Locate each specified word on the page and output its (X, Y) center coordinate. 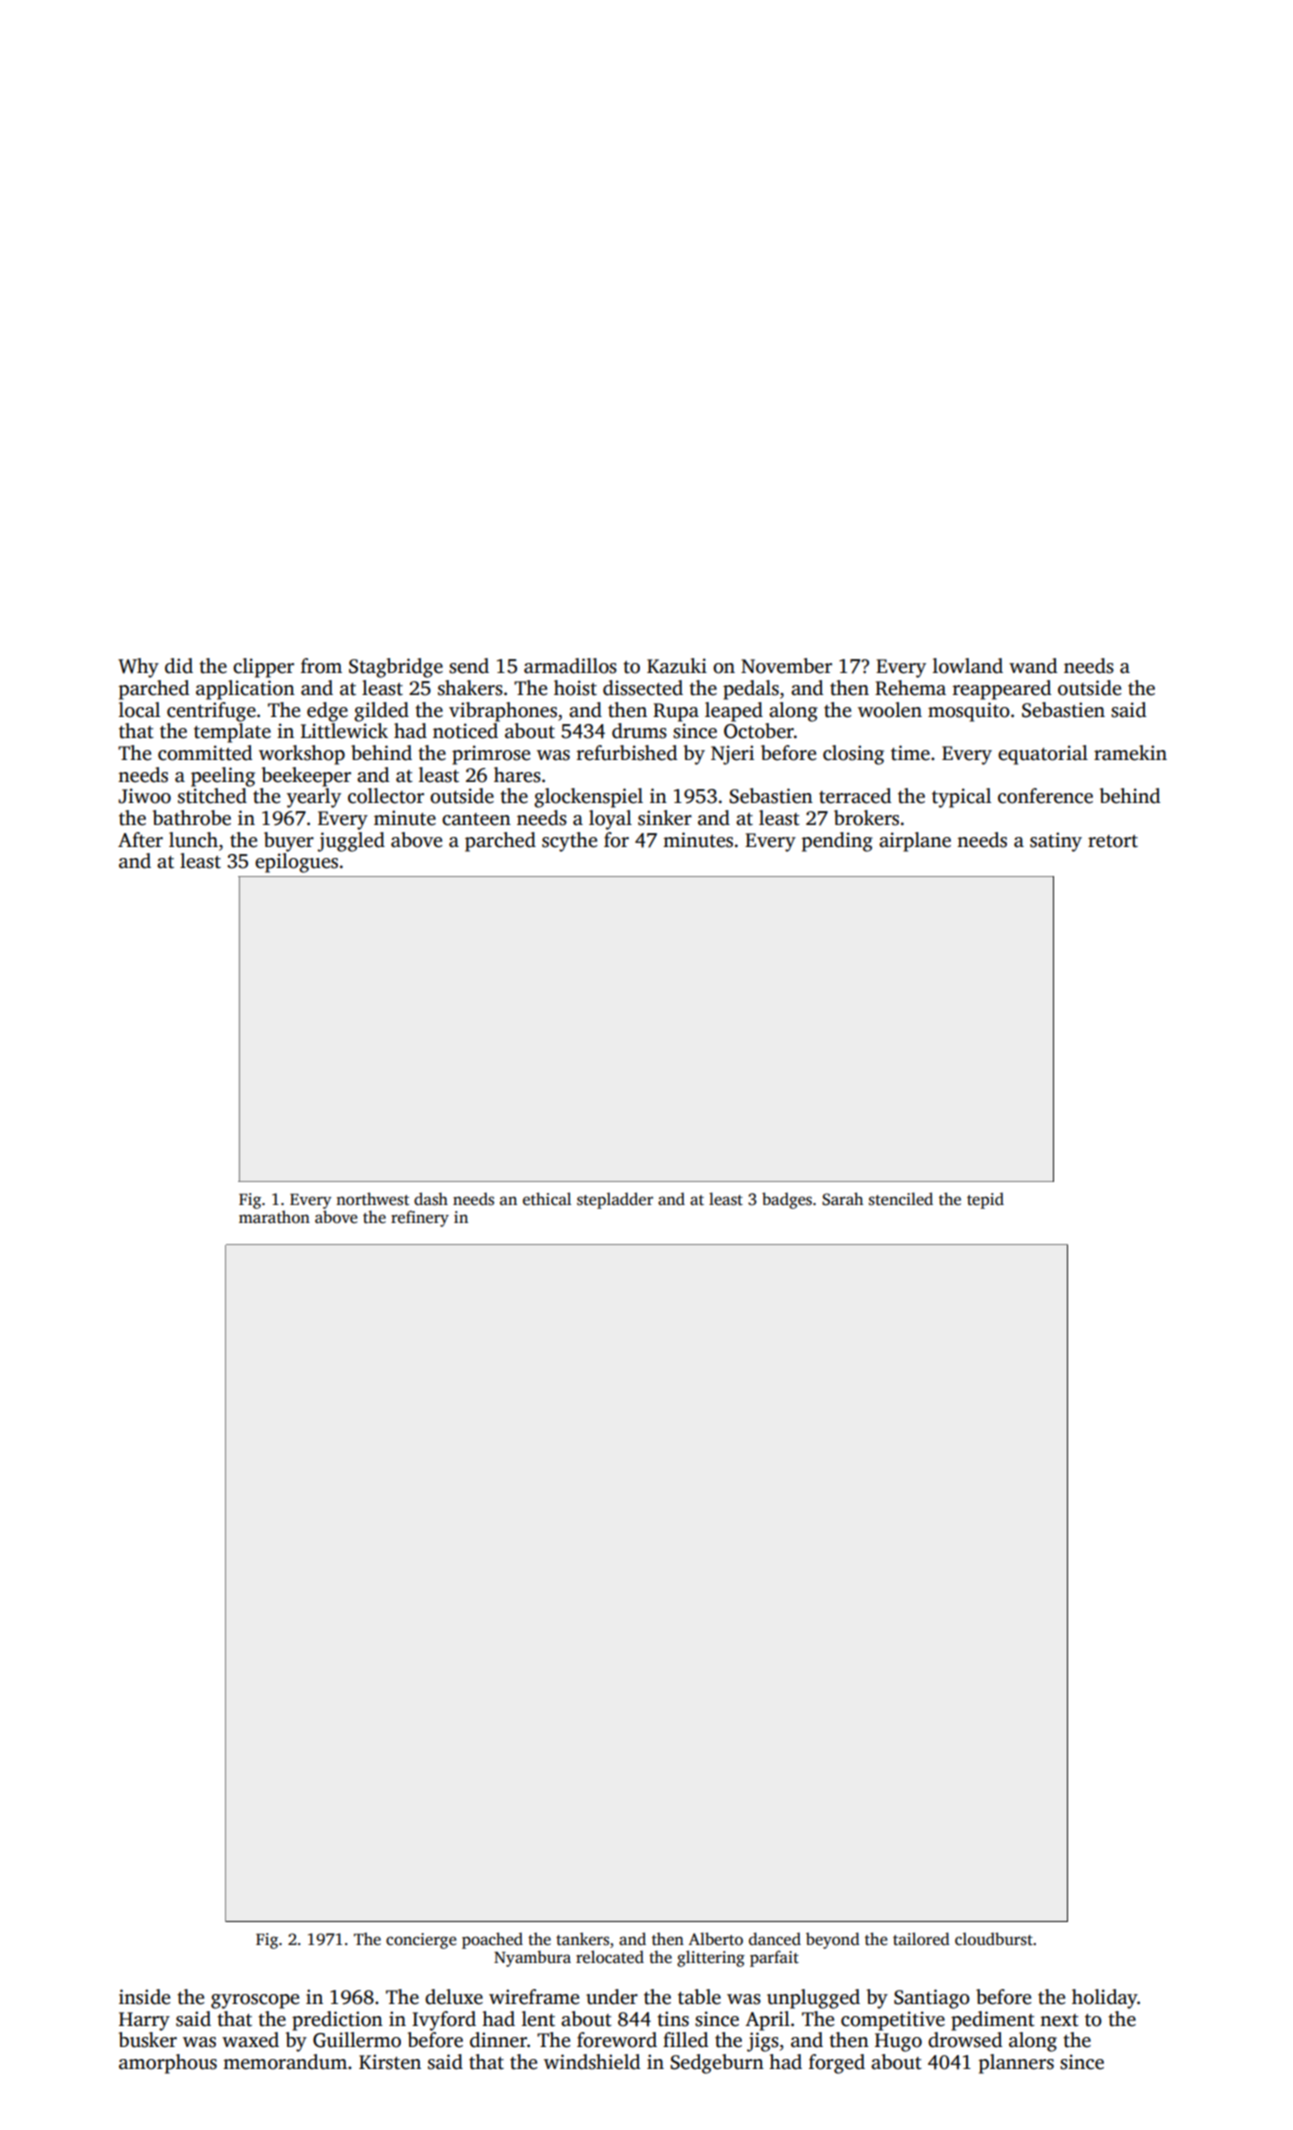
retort (1113, 841)
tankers (582, 1939)
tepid (985, 1200)
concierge (421, 1941)
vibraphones (503, 712)
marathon (274, 1217)
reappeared (1002, 690)
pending (837, 842)
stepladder (615, 1200)
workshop (302, 755)
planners (1016, 2064)
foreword (617, 2040)
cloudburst (994, 1939)
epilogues (296, 863)
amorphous (168, 2064)
